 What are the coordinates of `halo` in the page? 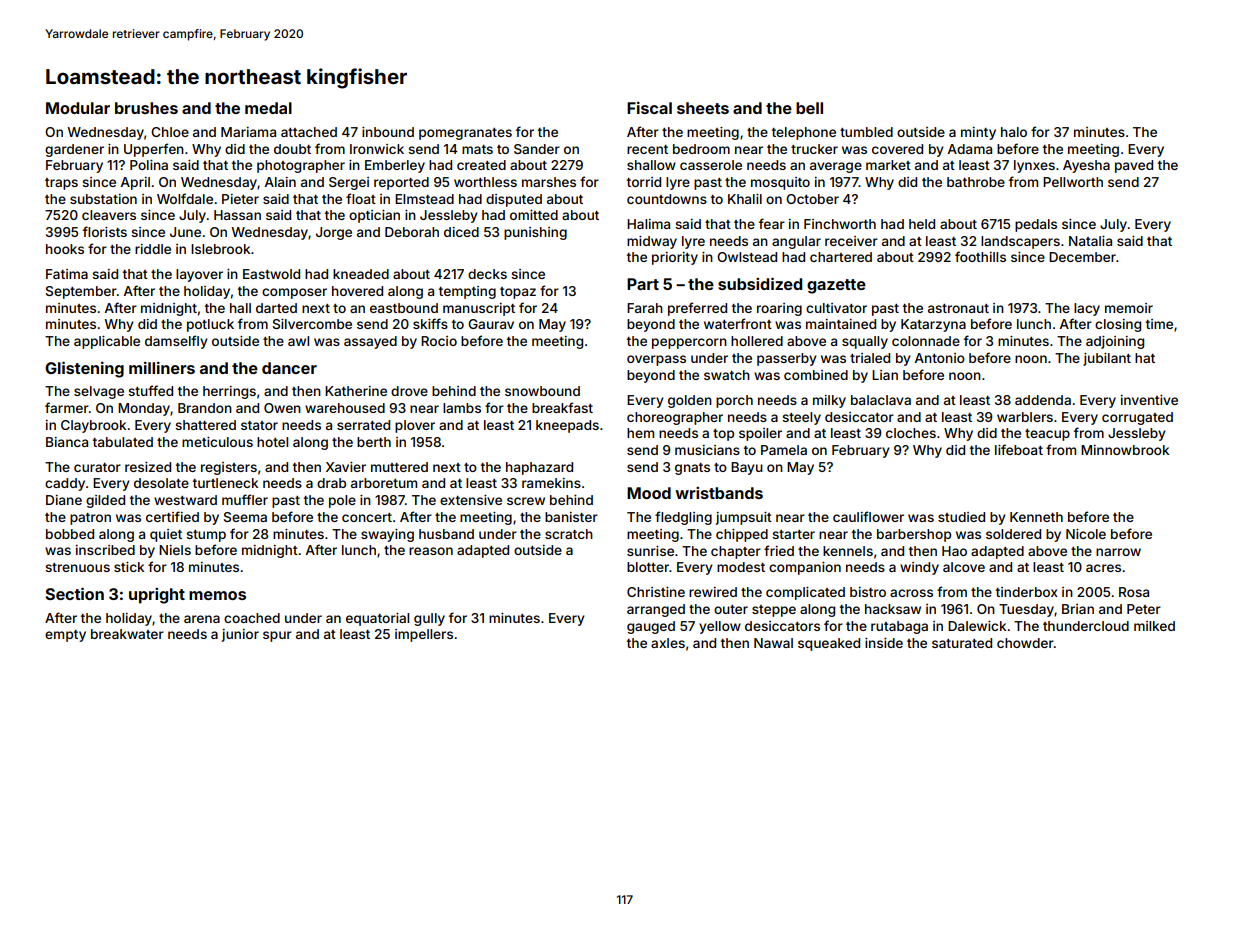 It's located at (1014, 132).
